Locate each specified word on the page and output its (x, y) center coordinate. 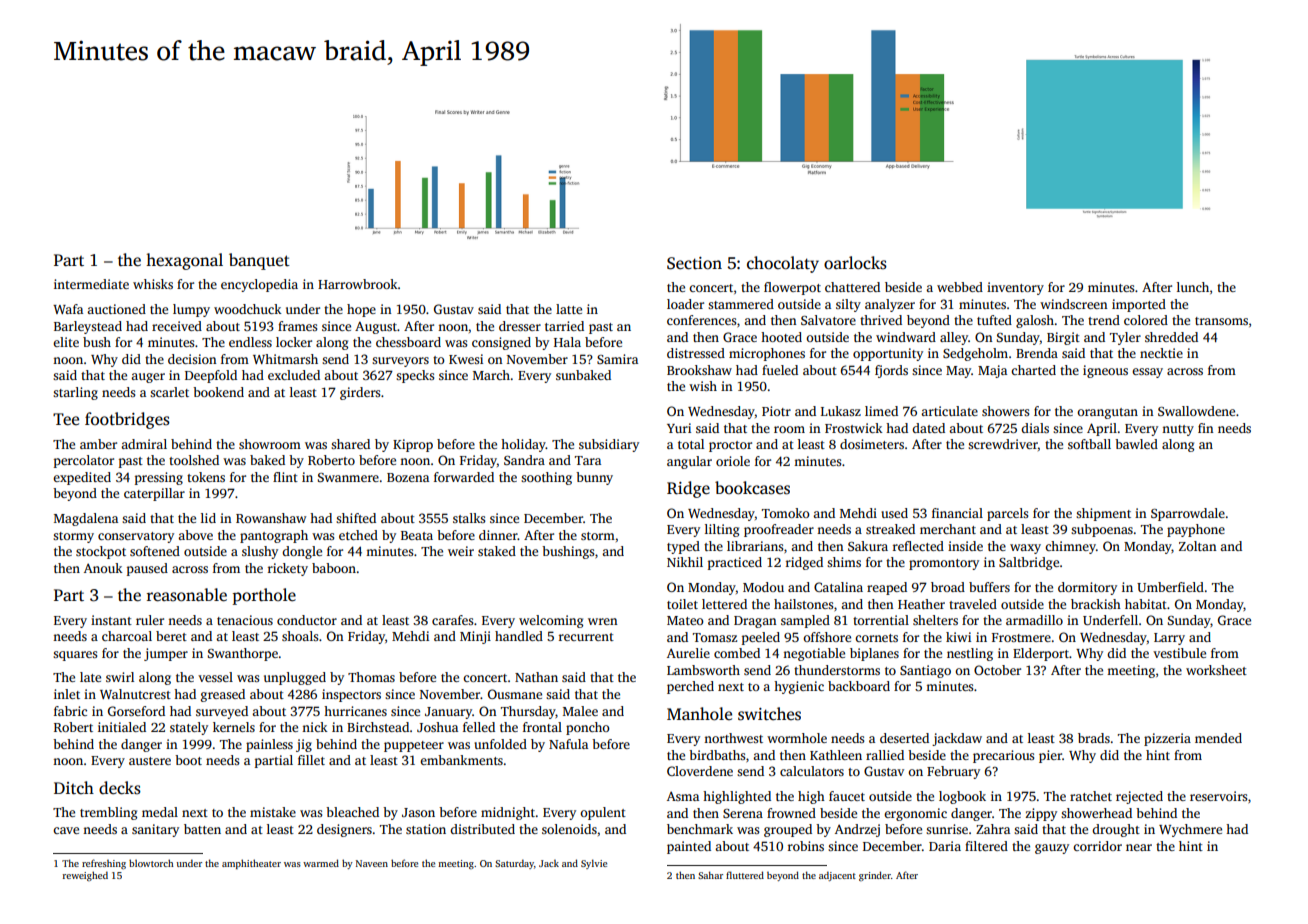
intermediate (91, 284)
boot (188, 760)
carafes (452, 620)
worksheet (1216, 670)
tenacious (245, 620)
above (195, 535)
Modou (763, 587)
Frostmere (1021, 637)
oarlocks (855, 263)
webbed (960, 287)
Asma (683, 796)
